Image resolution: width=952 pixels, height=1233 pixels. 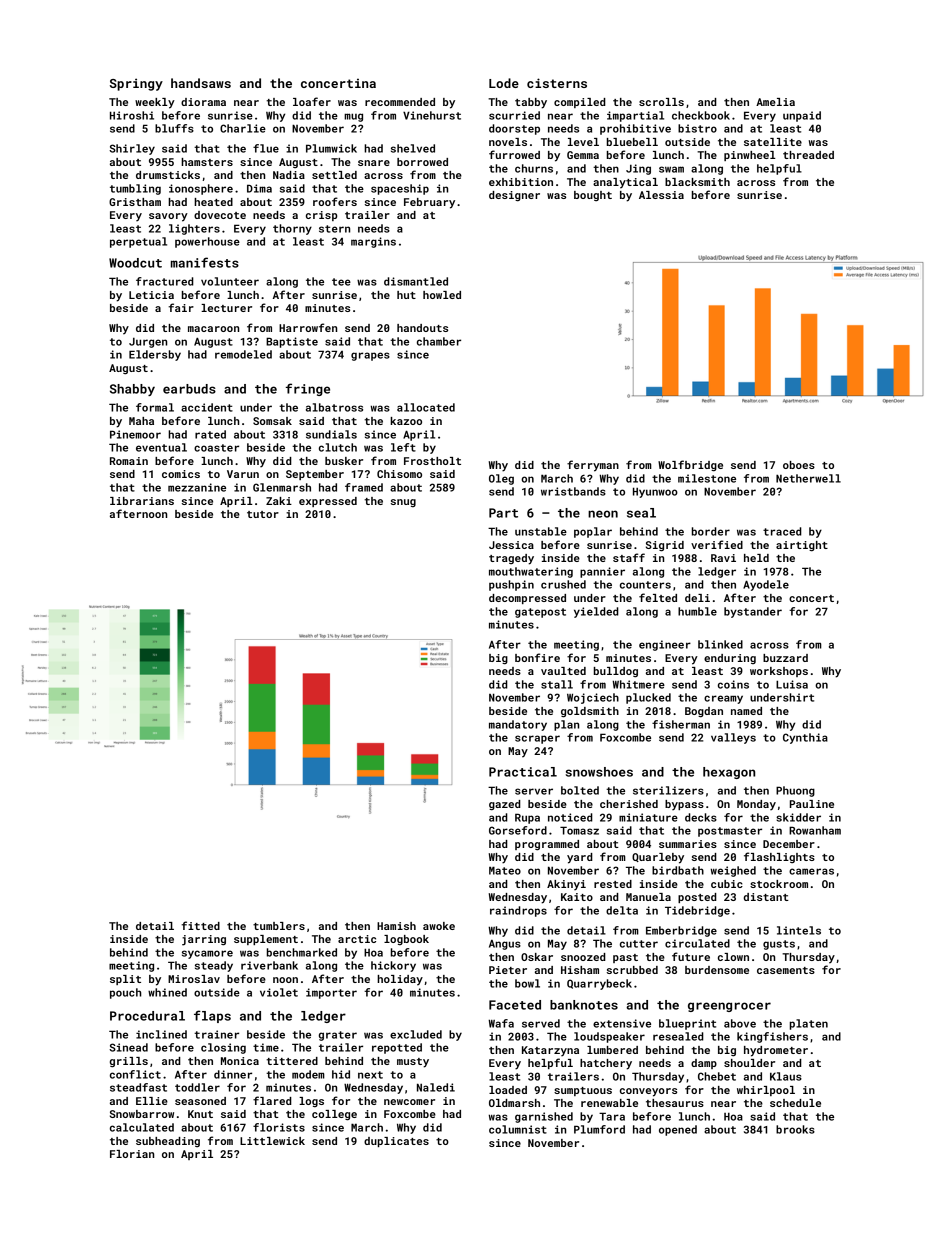 What do you see at coordinates (808, 155) in the screenshot?
I see `threaded` at bounding box center [808, 155].
